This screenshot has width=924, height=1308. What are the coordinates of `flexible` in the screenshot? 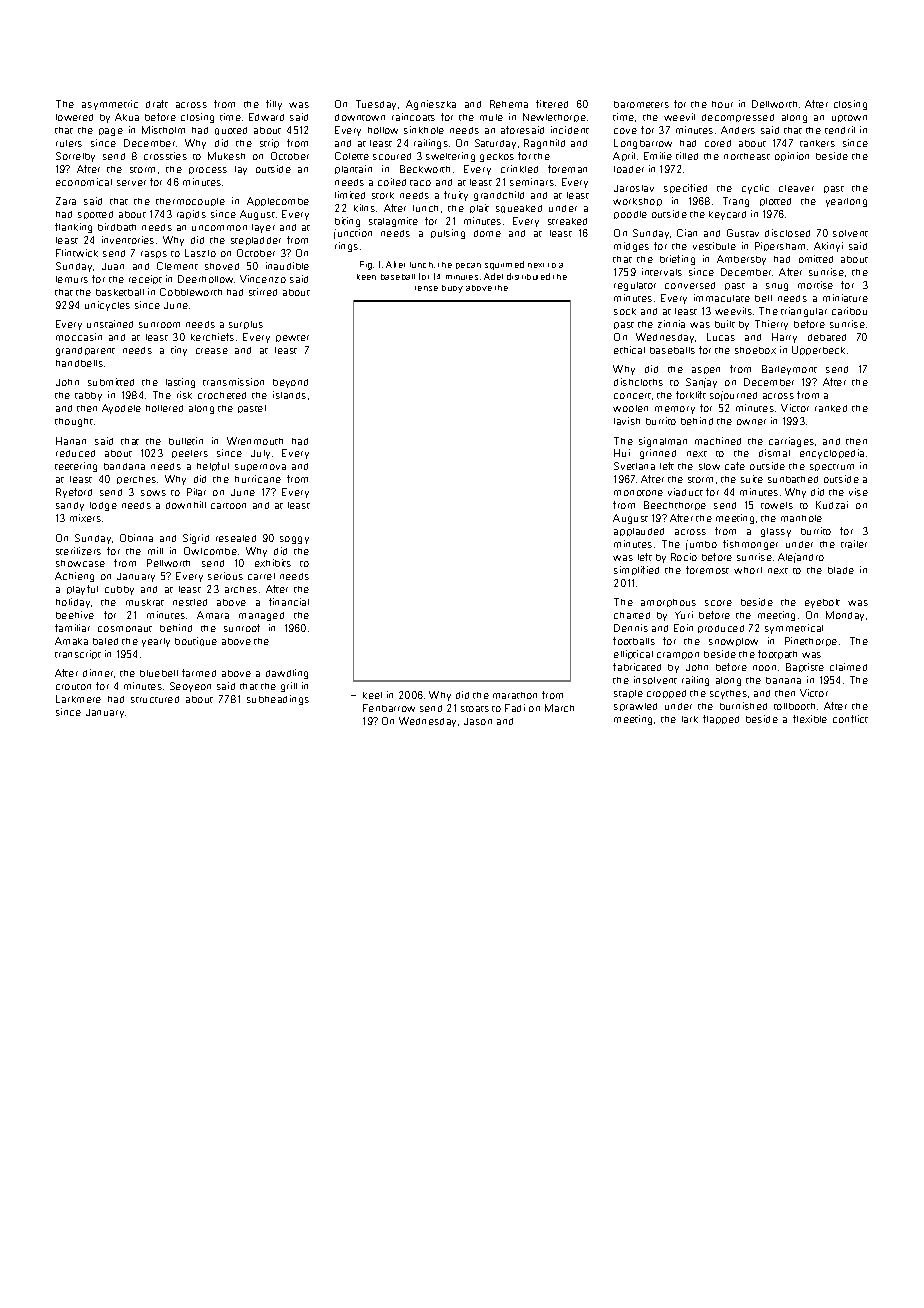 It's located at (810, 719).
